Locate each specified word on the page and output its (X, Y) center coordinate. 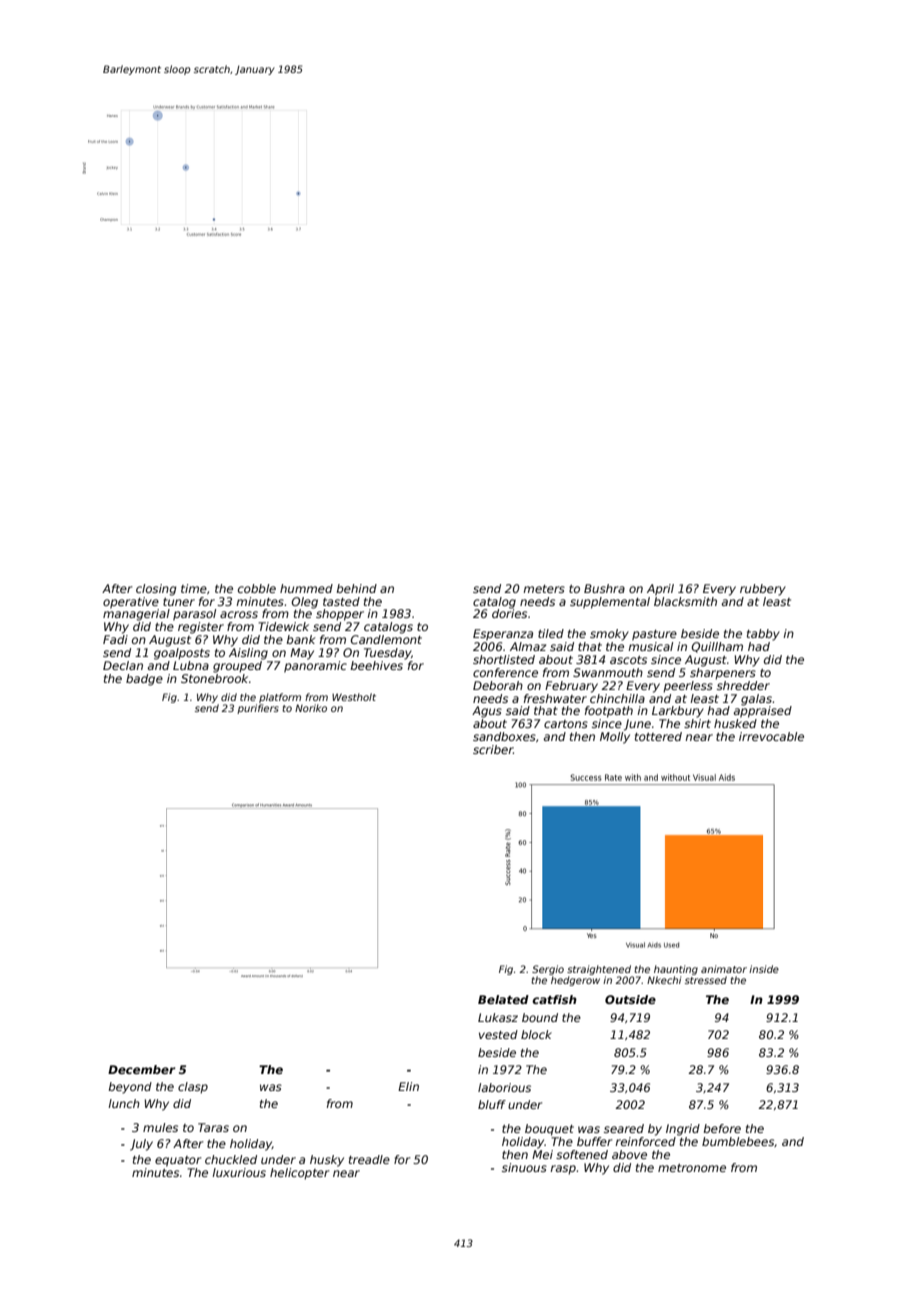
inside (764, 969)
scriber (493, 749)
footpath (609, 712)
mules (160, 1127)
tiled (551, 633)
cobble (257, 588)
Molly (615, 738)
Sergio (548, 970)
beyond (130, 1088)
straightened (599, 970)
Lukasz (498, 1017)
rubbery (763, 590)
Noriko (311, 708)
